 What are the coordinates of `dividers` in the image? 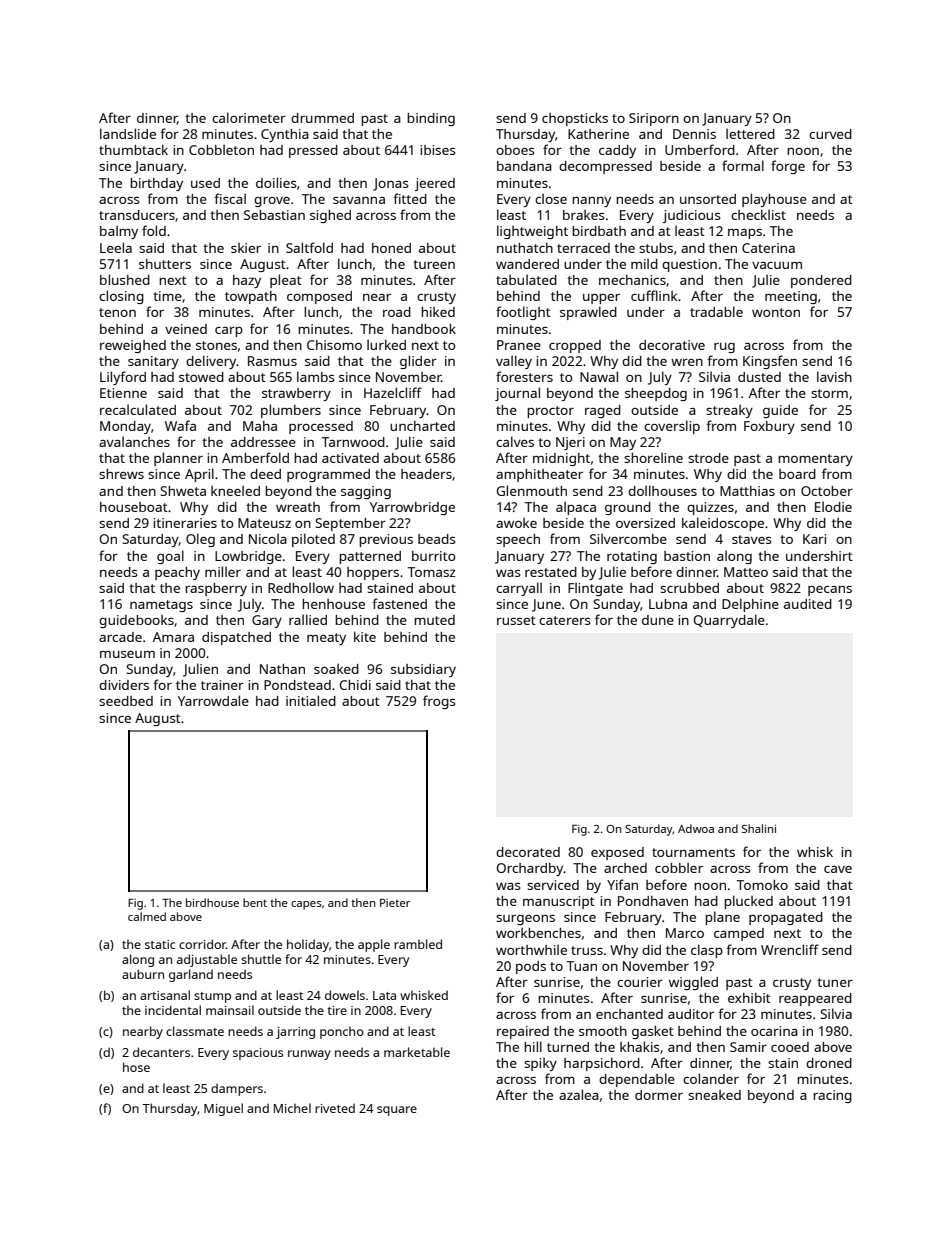 It's located at (124, 685).
